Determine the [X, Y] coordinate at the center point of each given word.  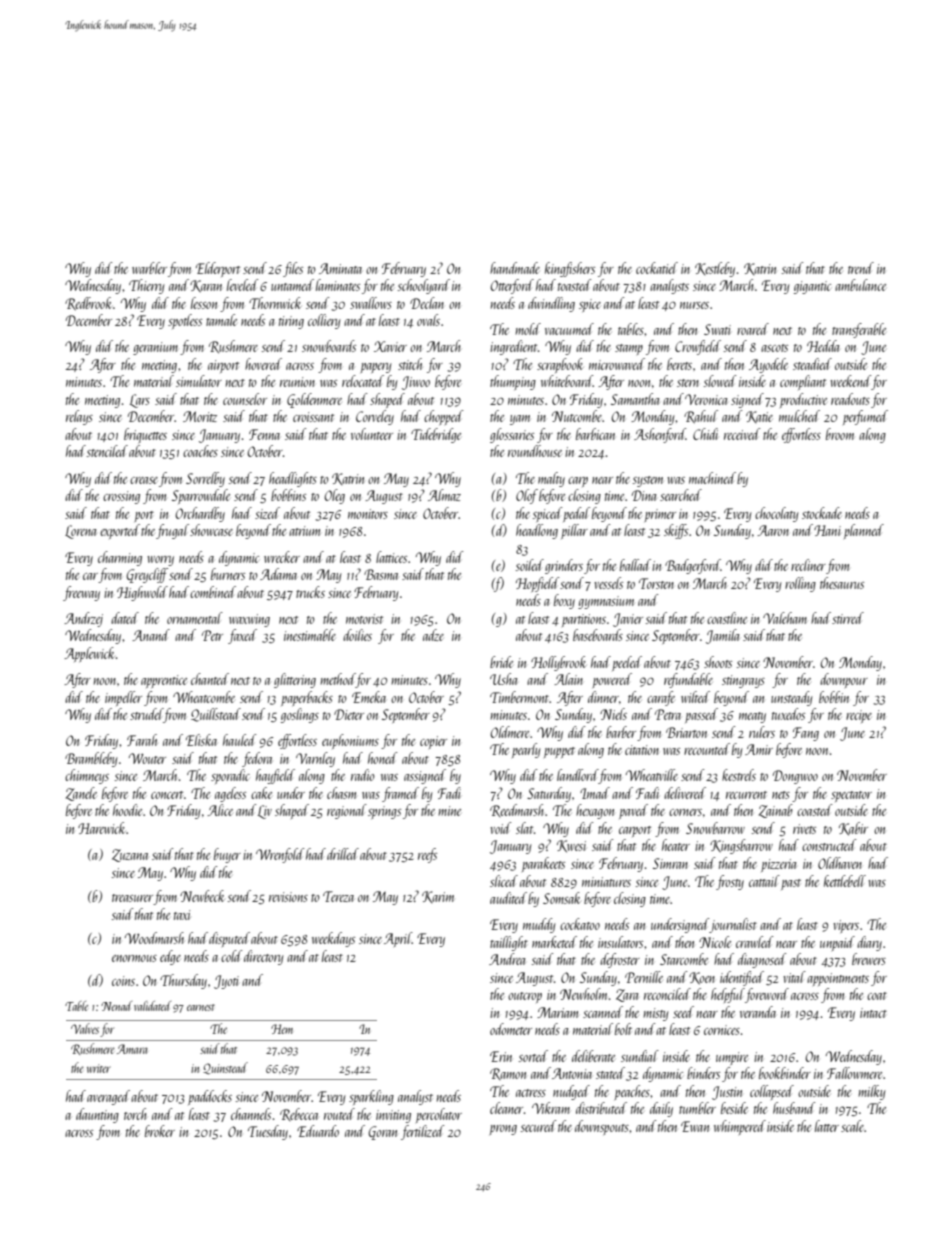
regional [347, 811]
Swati [717, 329]
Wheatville [652, 775]
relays [79, 417]
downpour [844, 680]
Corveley [375, 417]
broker [160, 1131]
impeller [123, 698]
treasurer [133, 899]
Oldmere [509, 732]
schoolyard [423, 286]
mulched [799, 416]
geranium [155, 348]
